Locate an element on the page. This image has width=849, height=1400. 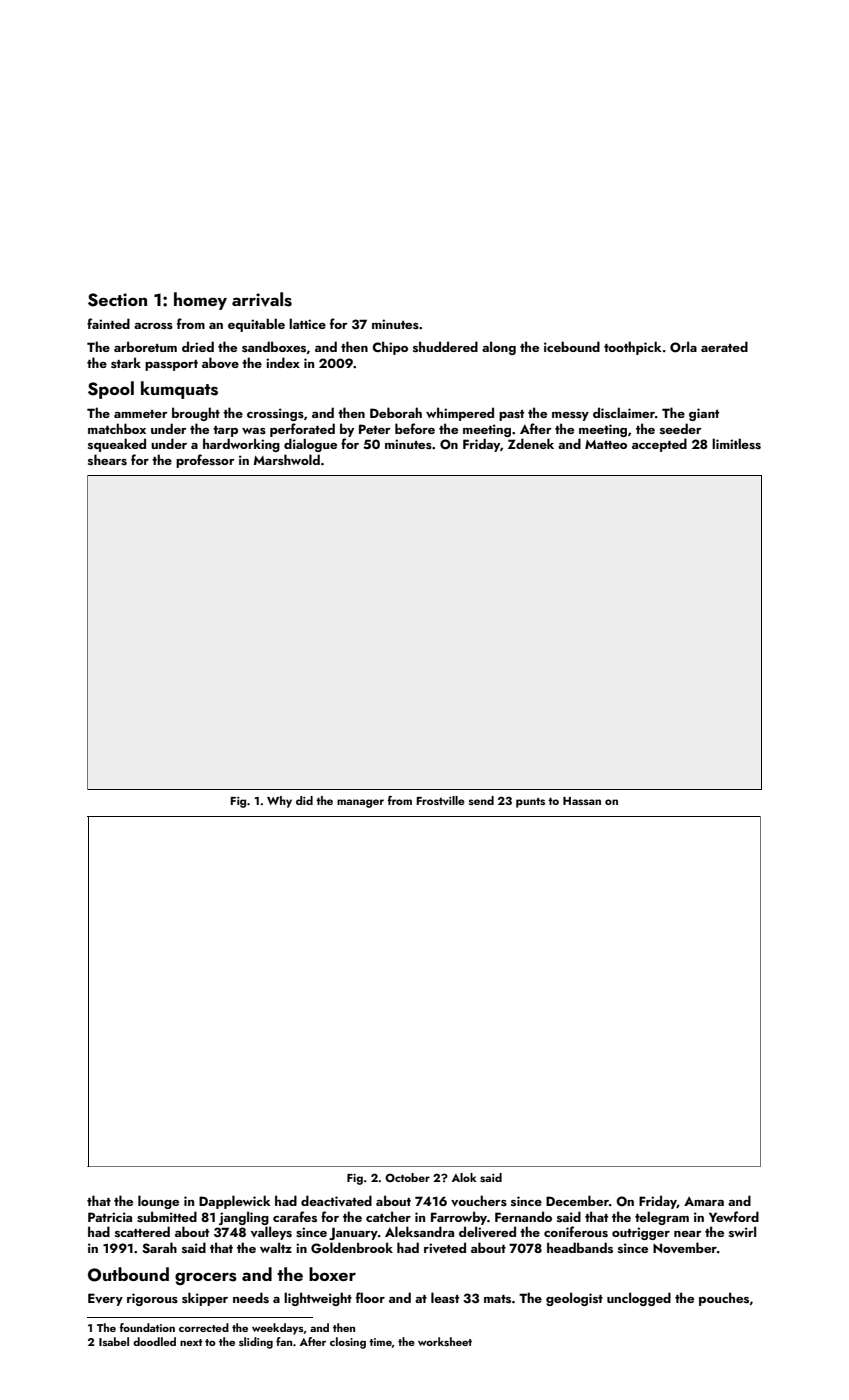
next is located at coordinates (191, 1342).
